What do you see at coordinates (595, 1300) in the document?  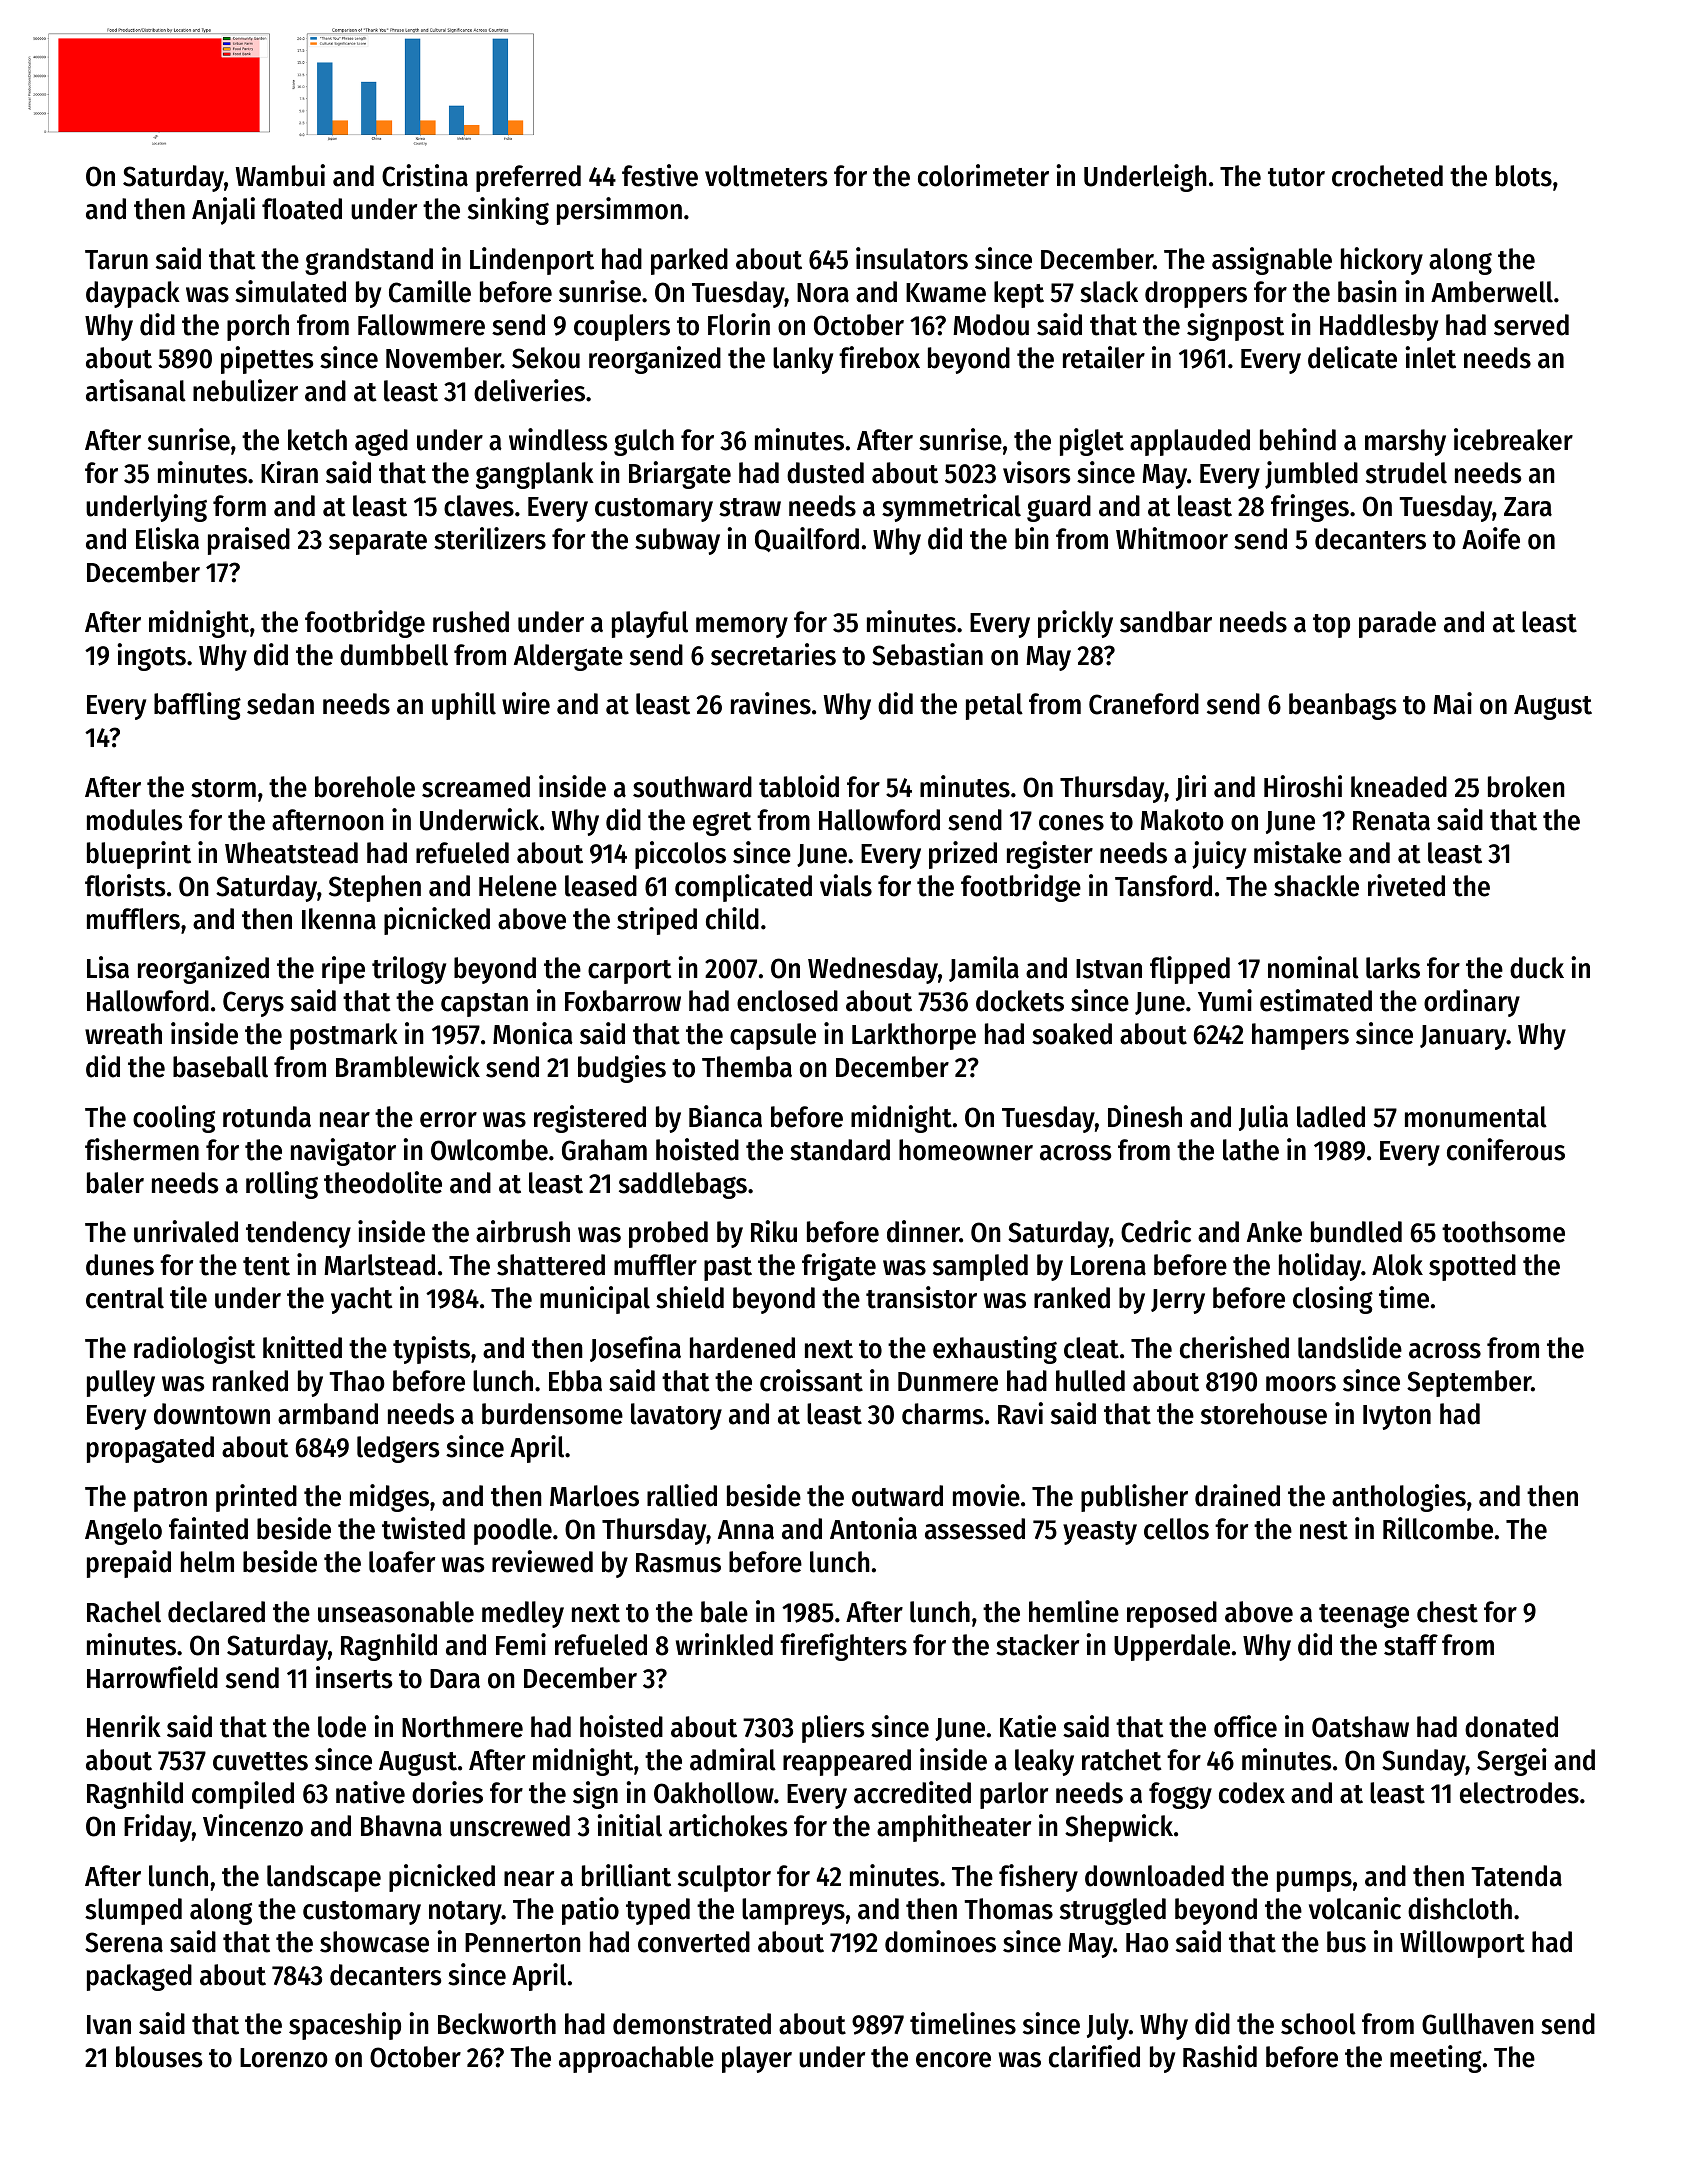 I see `municipal` at bounding box center [595, 1300].
